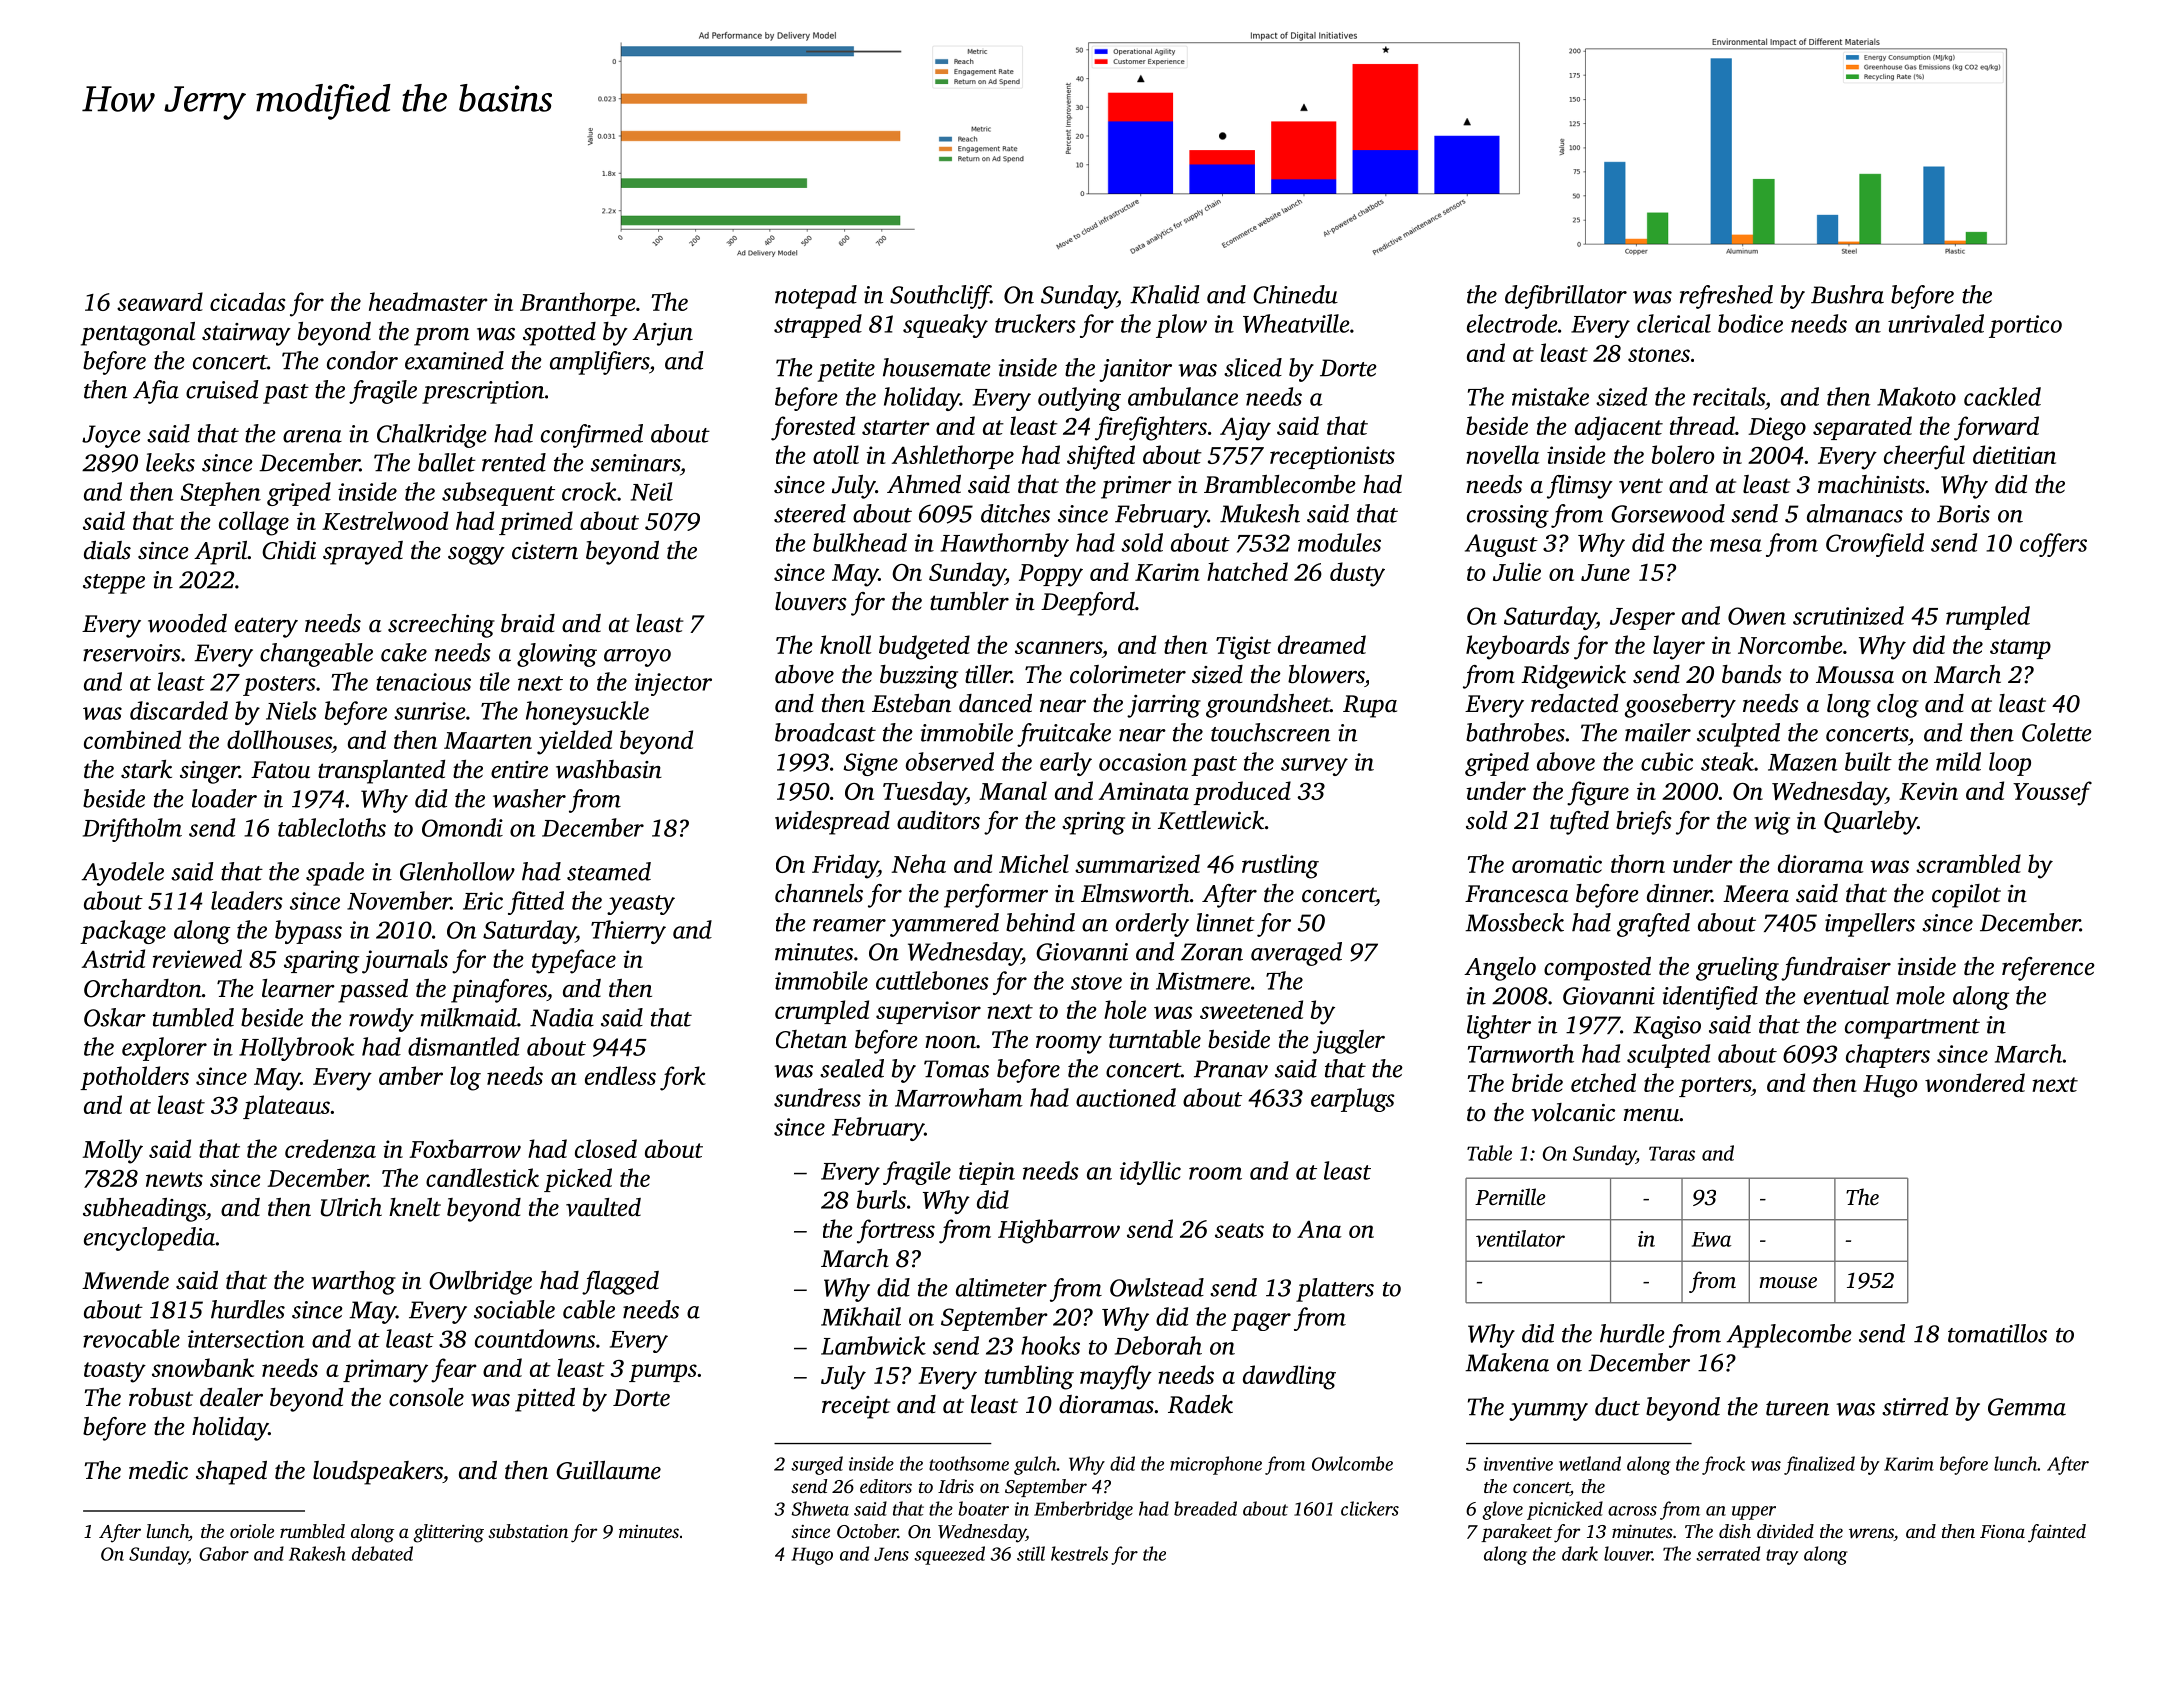 This screenshot has width=2178, height=1683. What do you see at coordinates (1349, 1042) in the screenshot?
I see `juggler` at bounding box center [1349, 1042].
